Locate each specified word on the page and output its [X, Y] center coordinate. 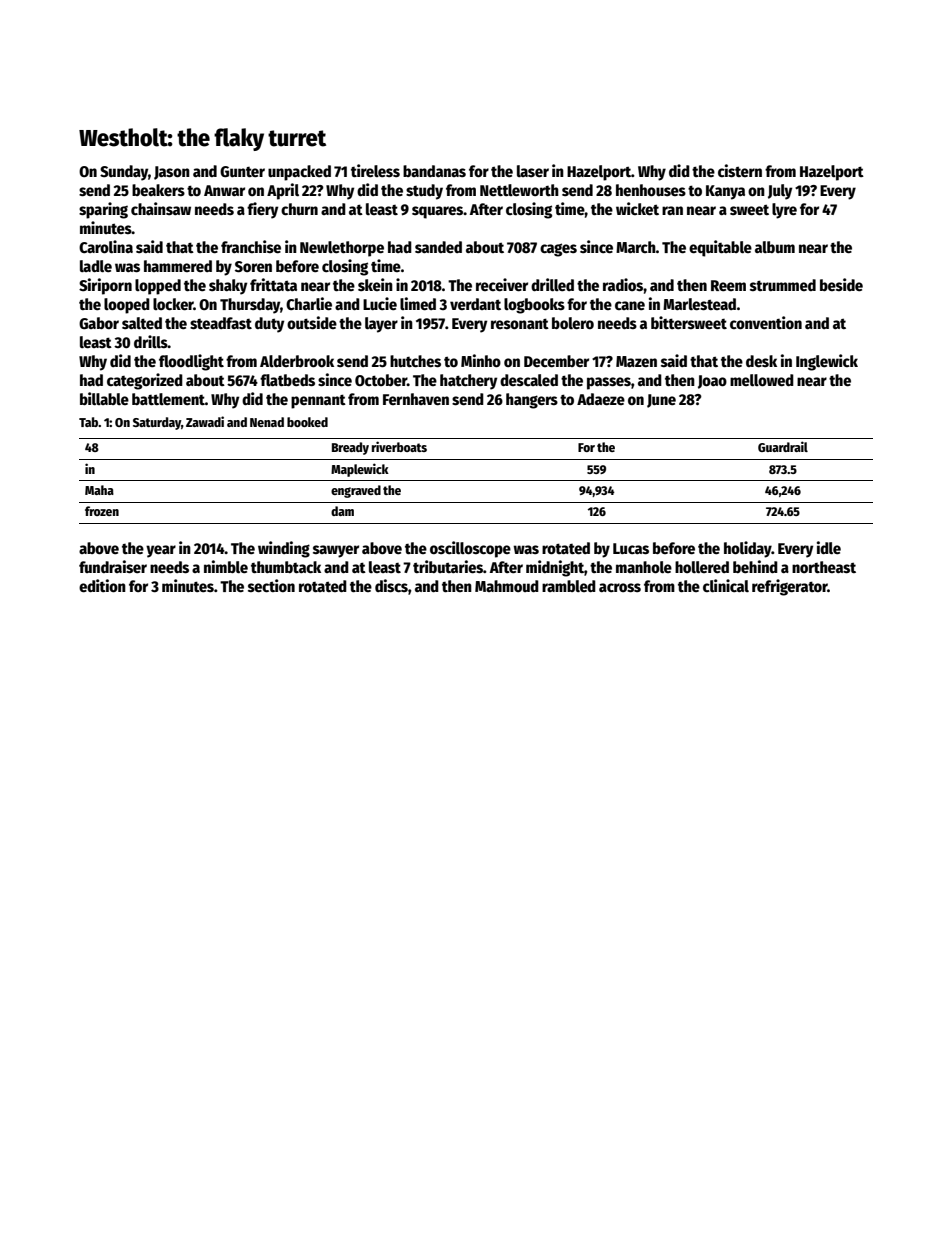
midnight [555, 568]
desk [761, 361]
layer [381, 325]
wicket [637, 209]
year [161, 551]
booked [307, 422]
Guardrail [783, 446]
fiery [262, 210]
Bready [350, 448]
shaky [228, 287]
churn [299, 209]
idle [829, 547]
